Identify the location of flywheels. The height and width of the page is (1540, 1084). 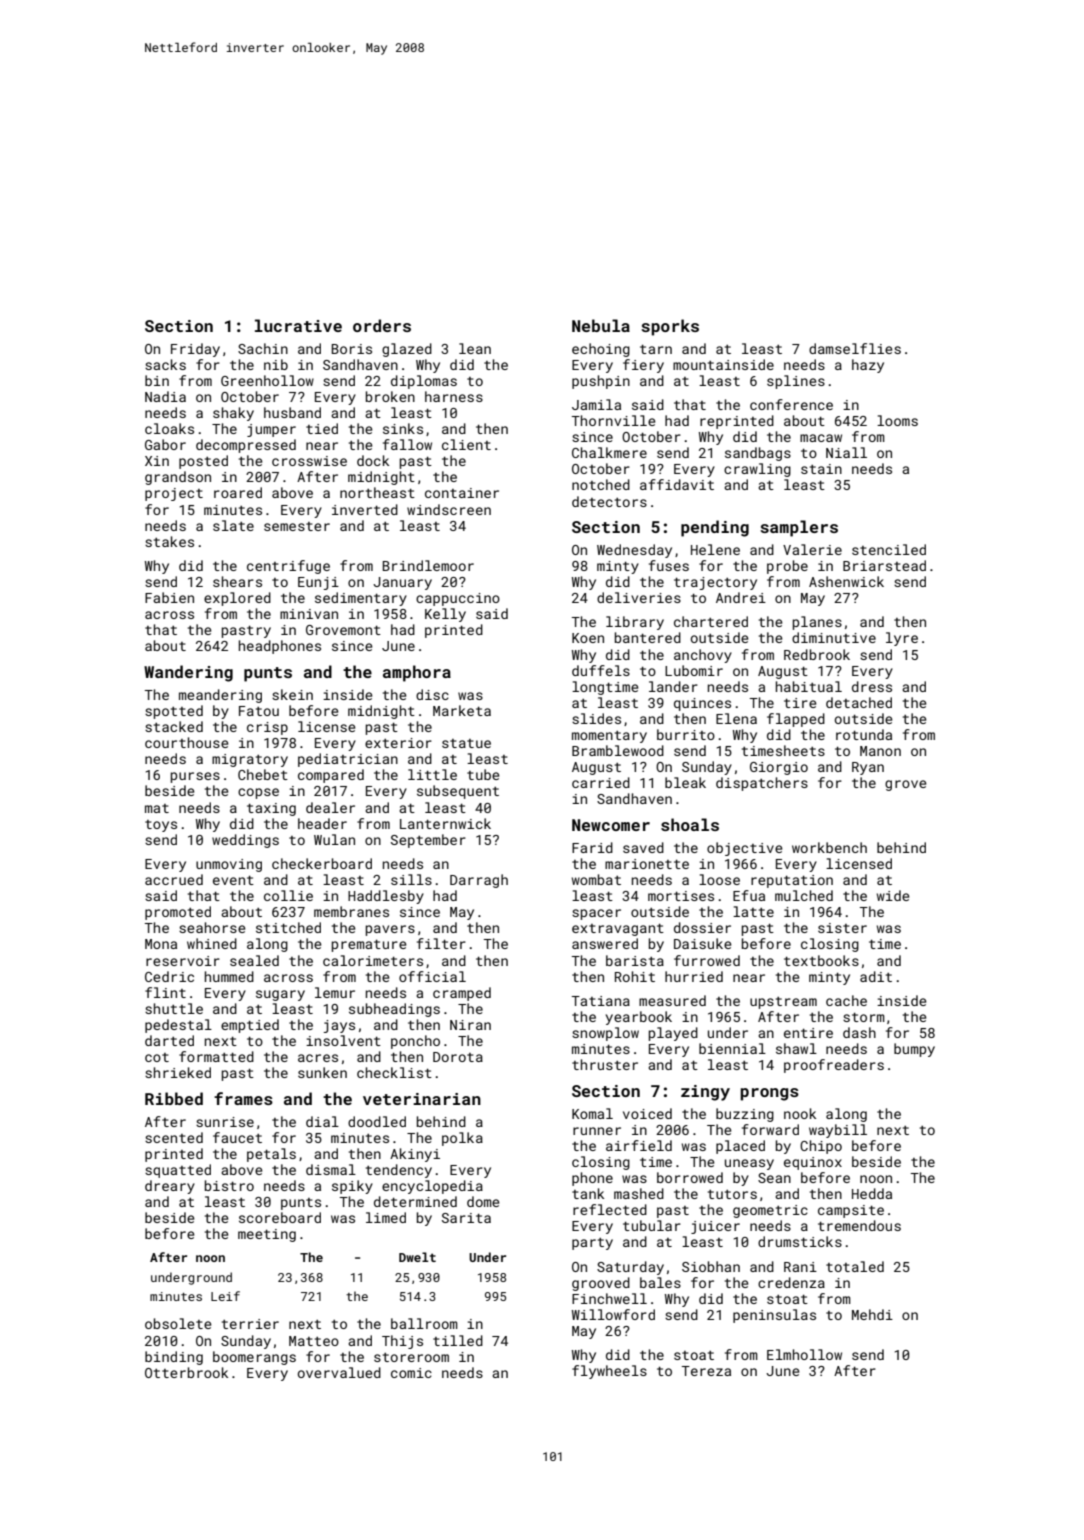
(609, 1372).
